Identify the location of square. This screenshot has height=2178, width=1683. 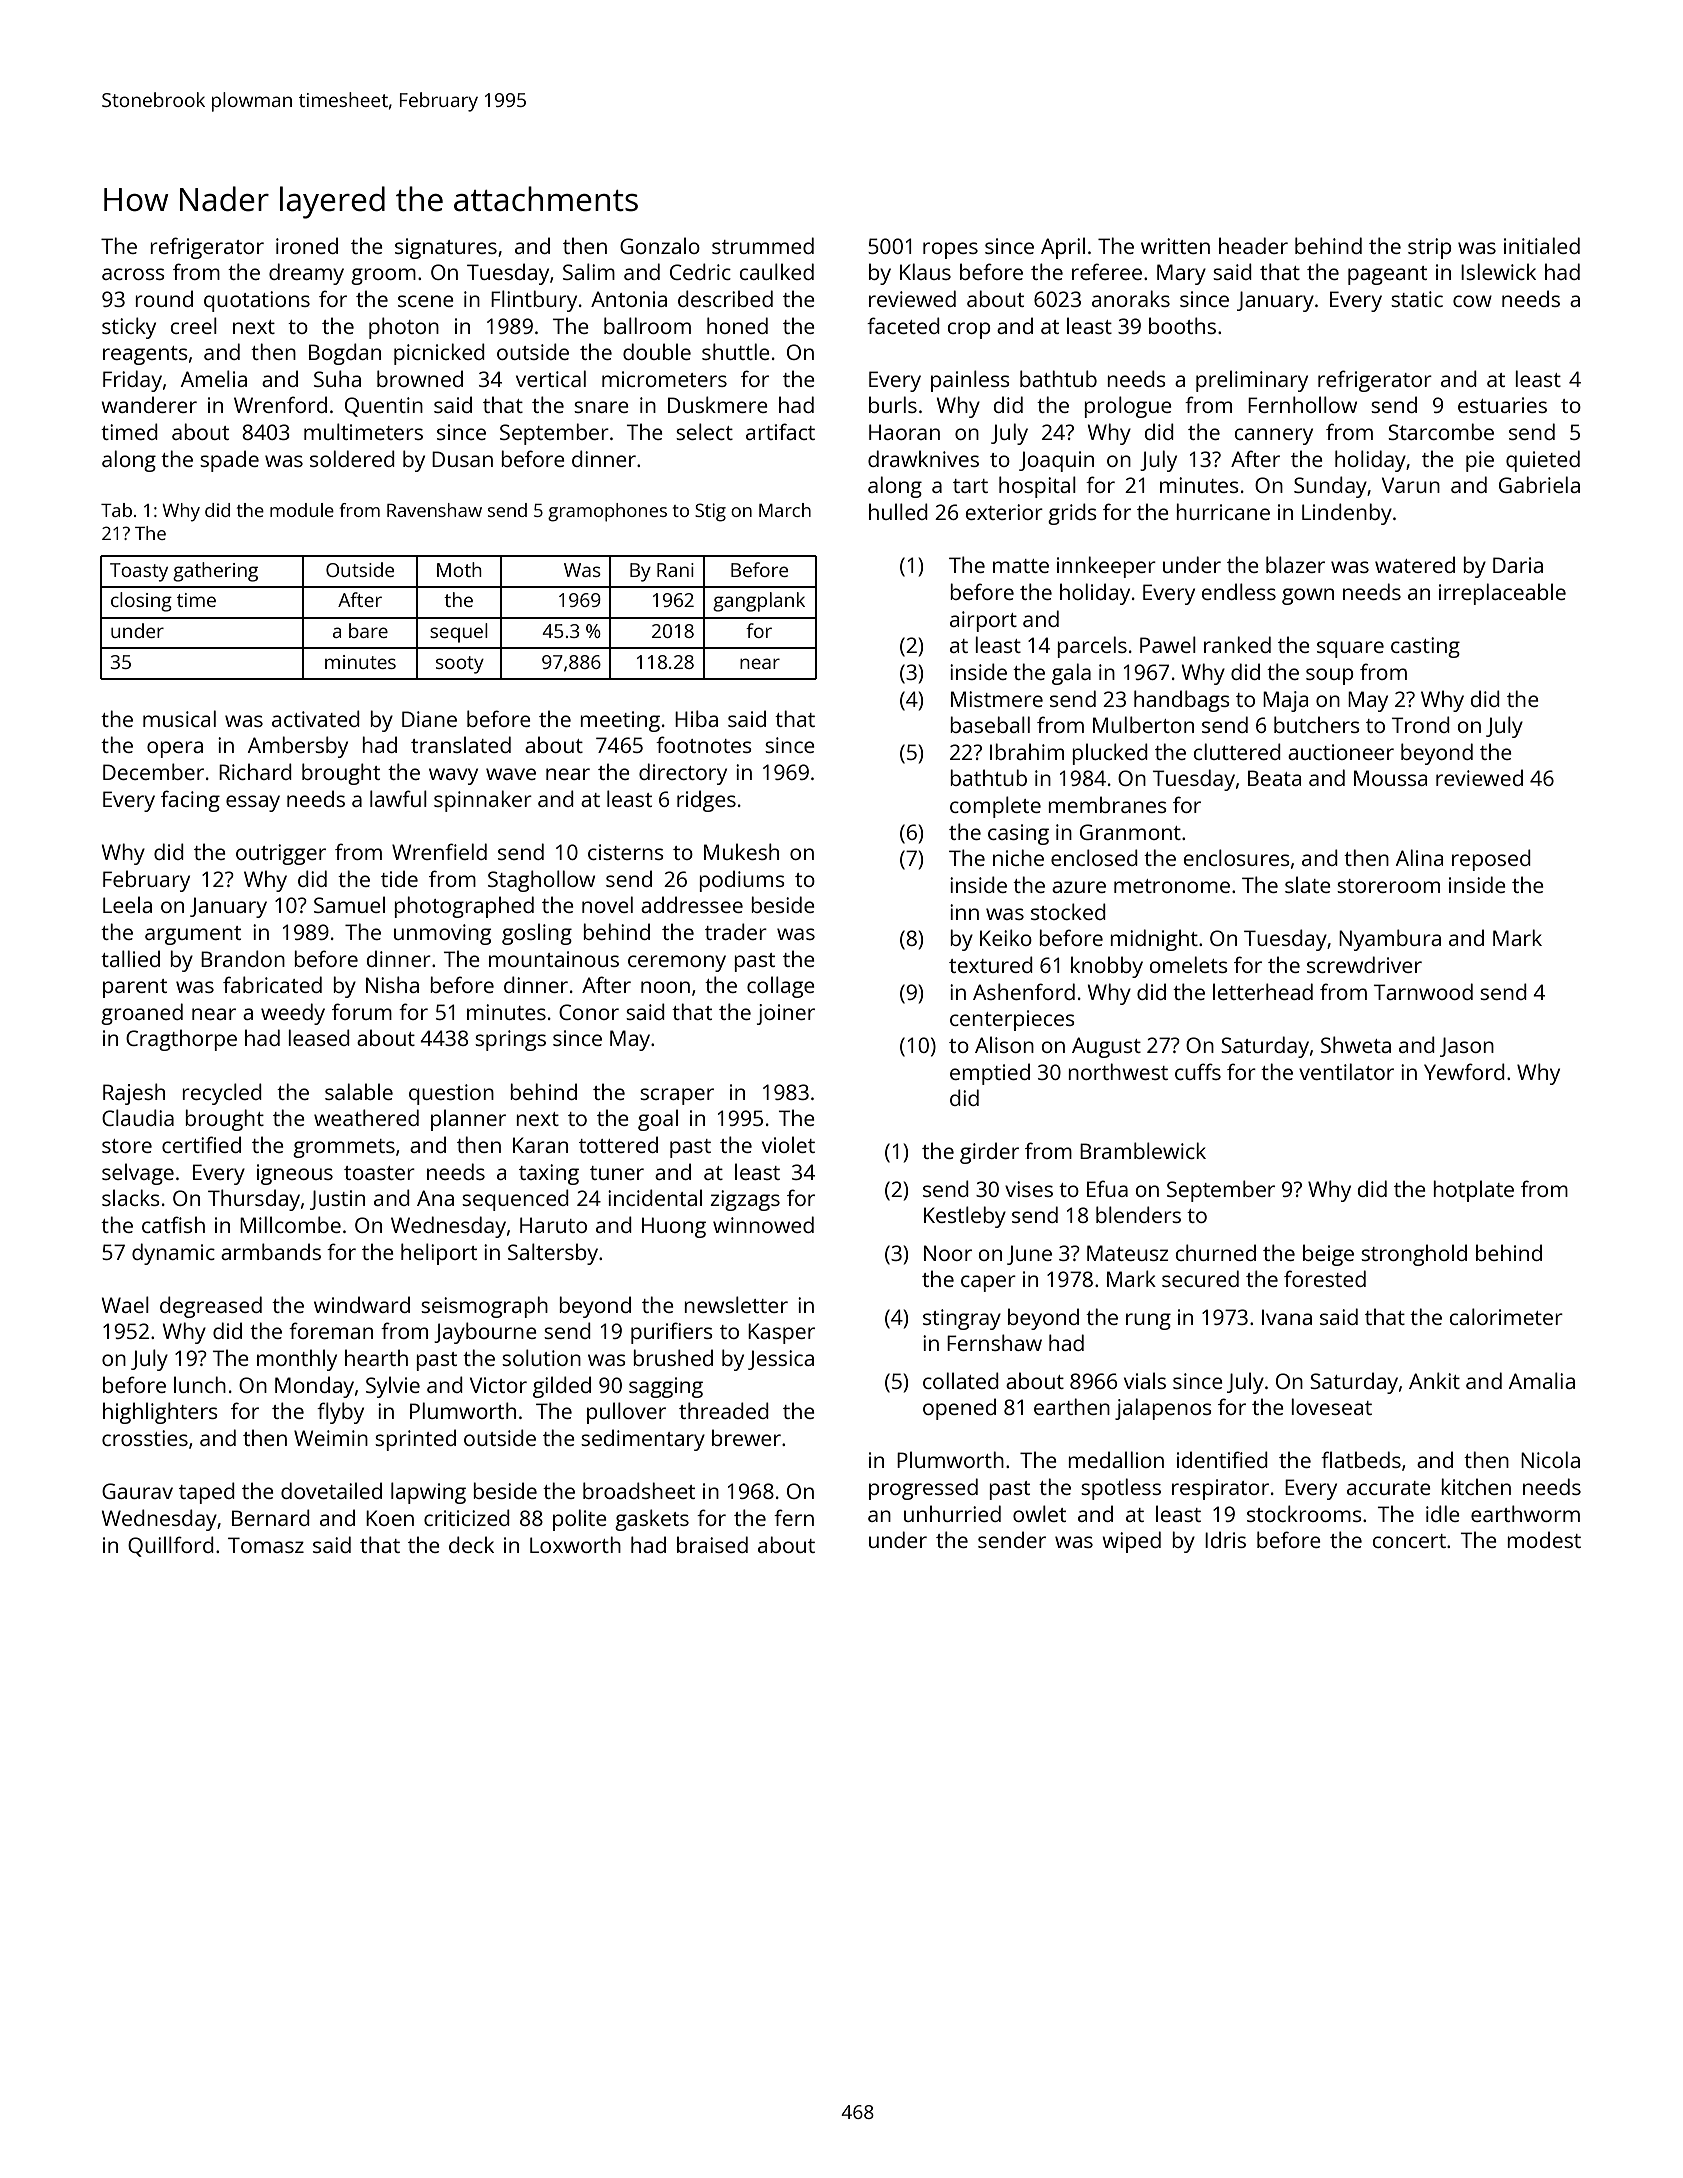
(1350, 649).
